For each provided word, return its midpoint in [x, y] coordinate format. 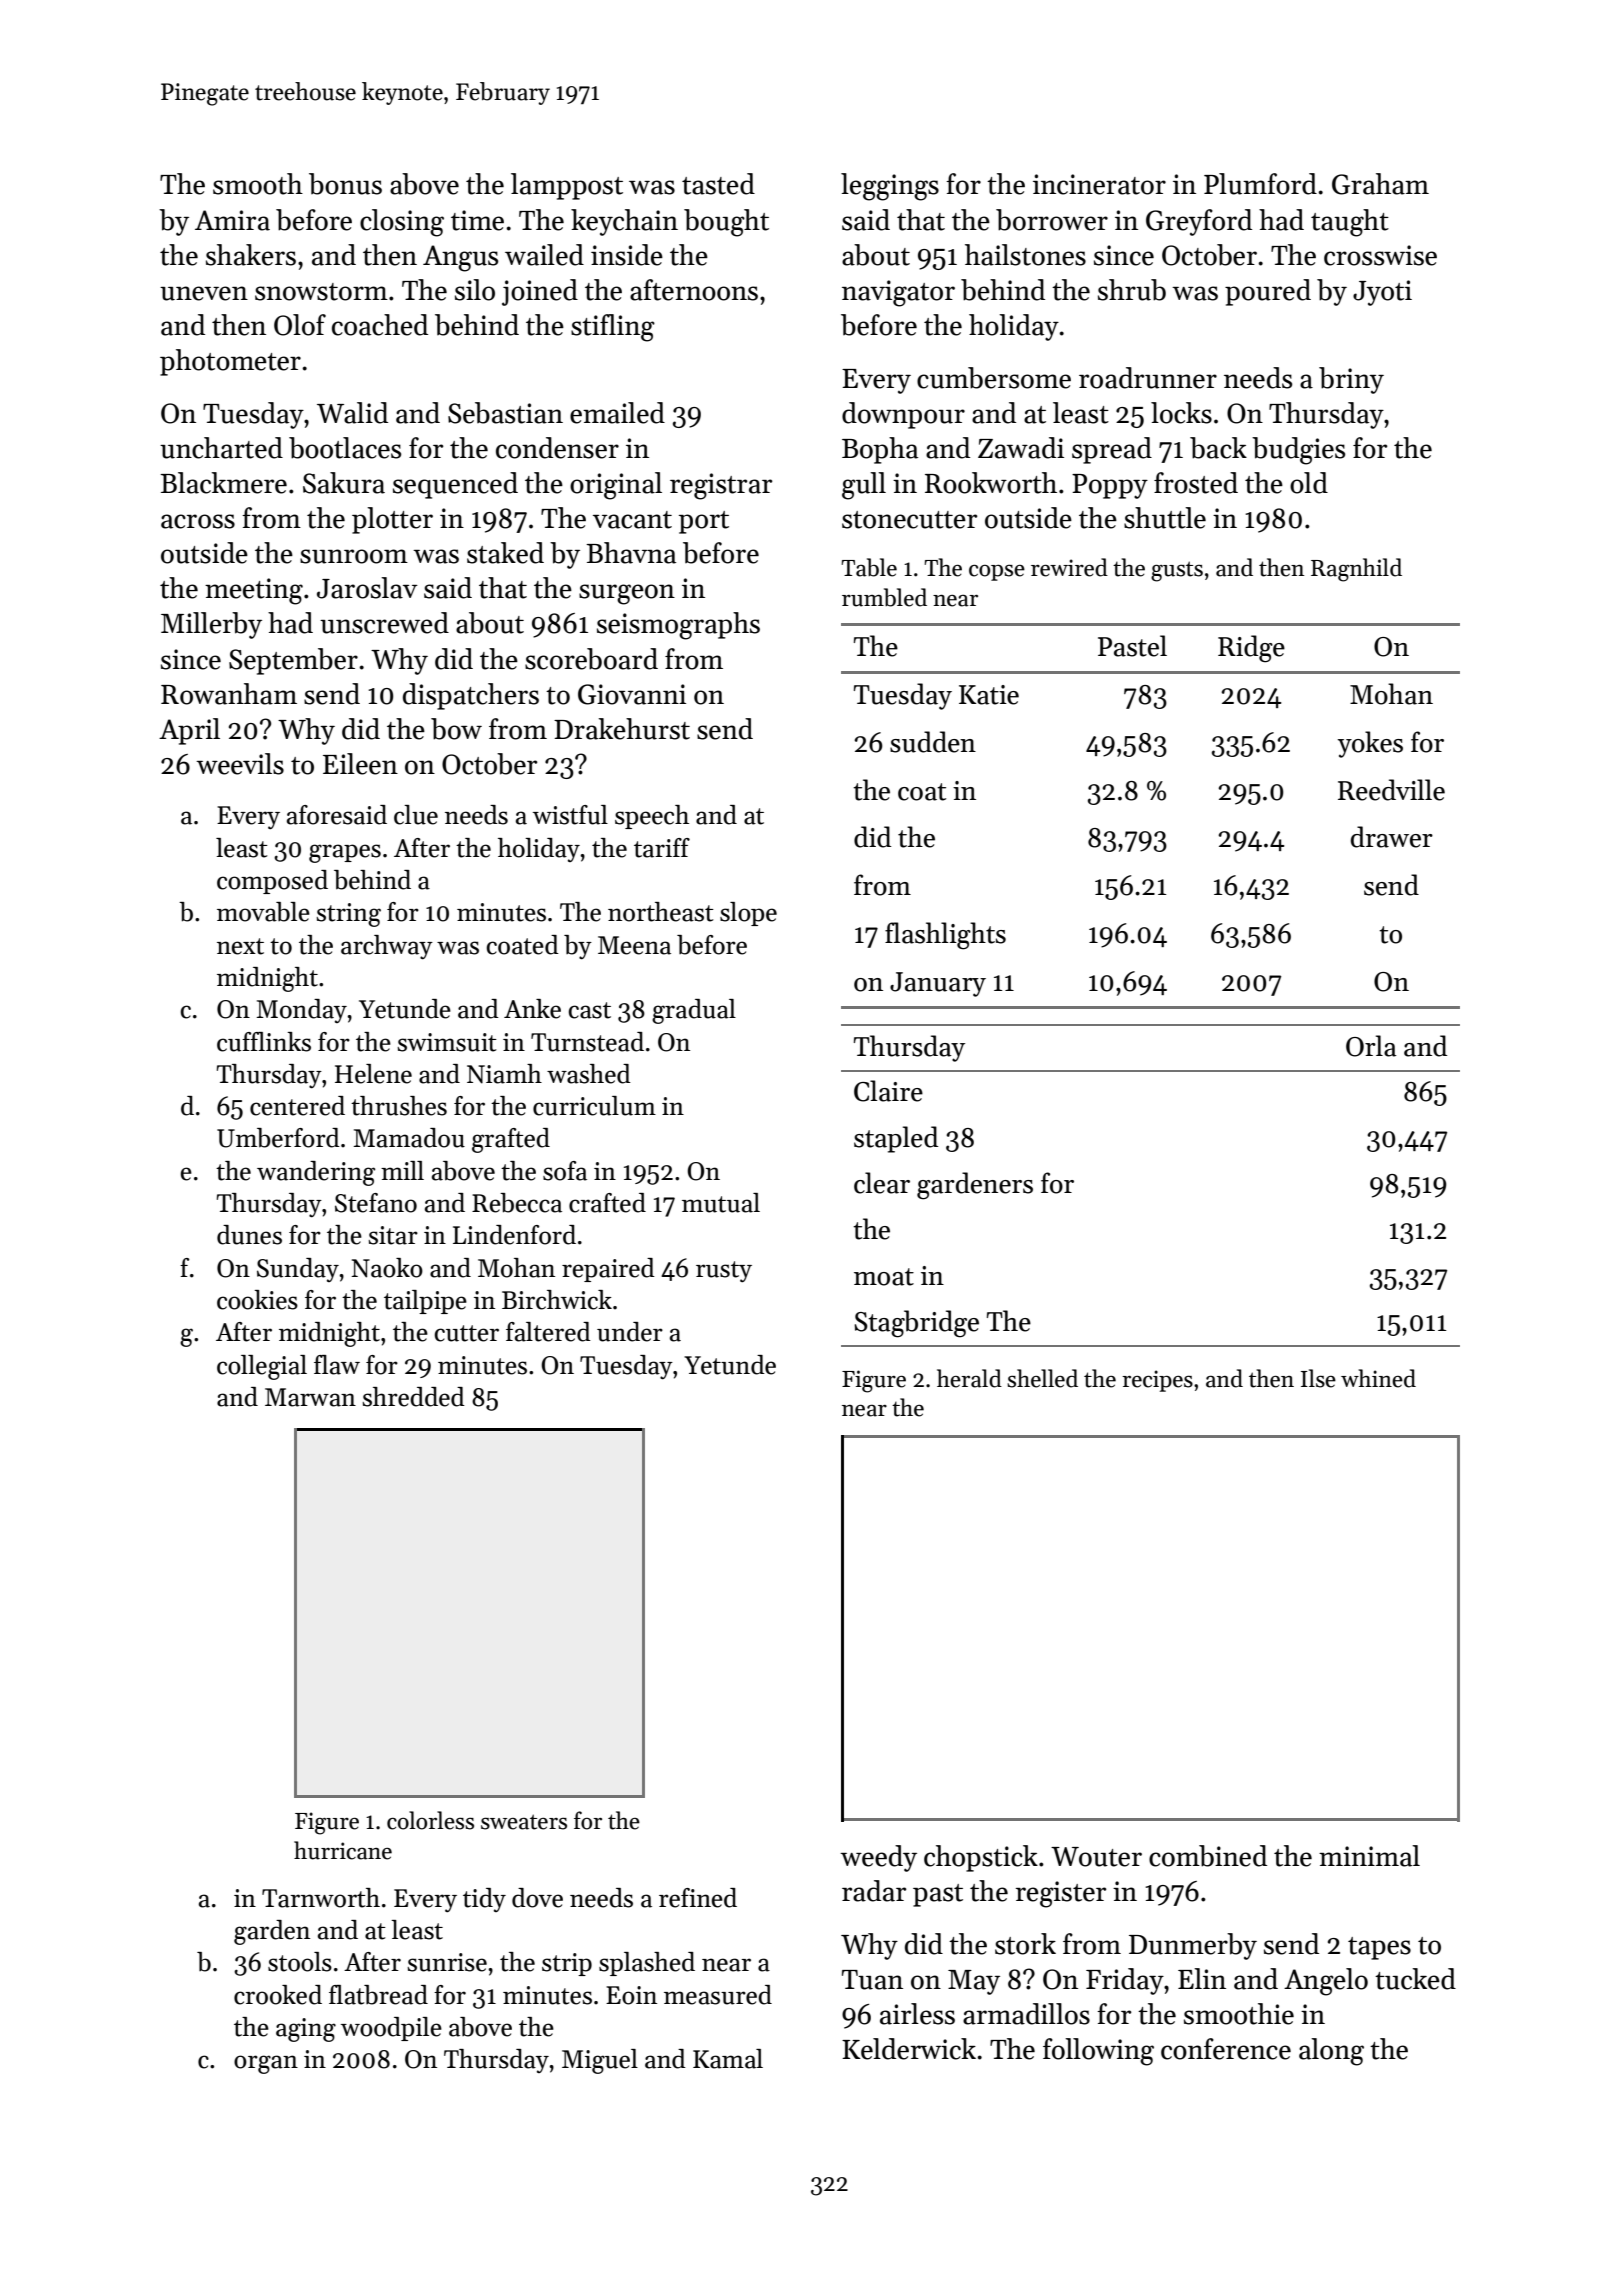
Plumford [1260, 184]
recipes [1157, 1381]
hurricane [343, 1850]
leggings [890, 187]
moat [884, 1277]
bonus [345, 184]
